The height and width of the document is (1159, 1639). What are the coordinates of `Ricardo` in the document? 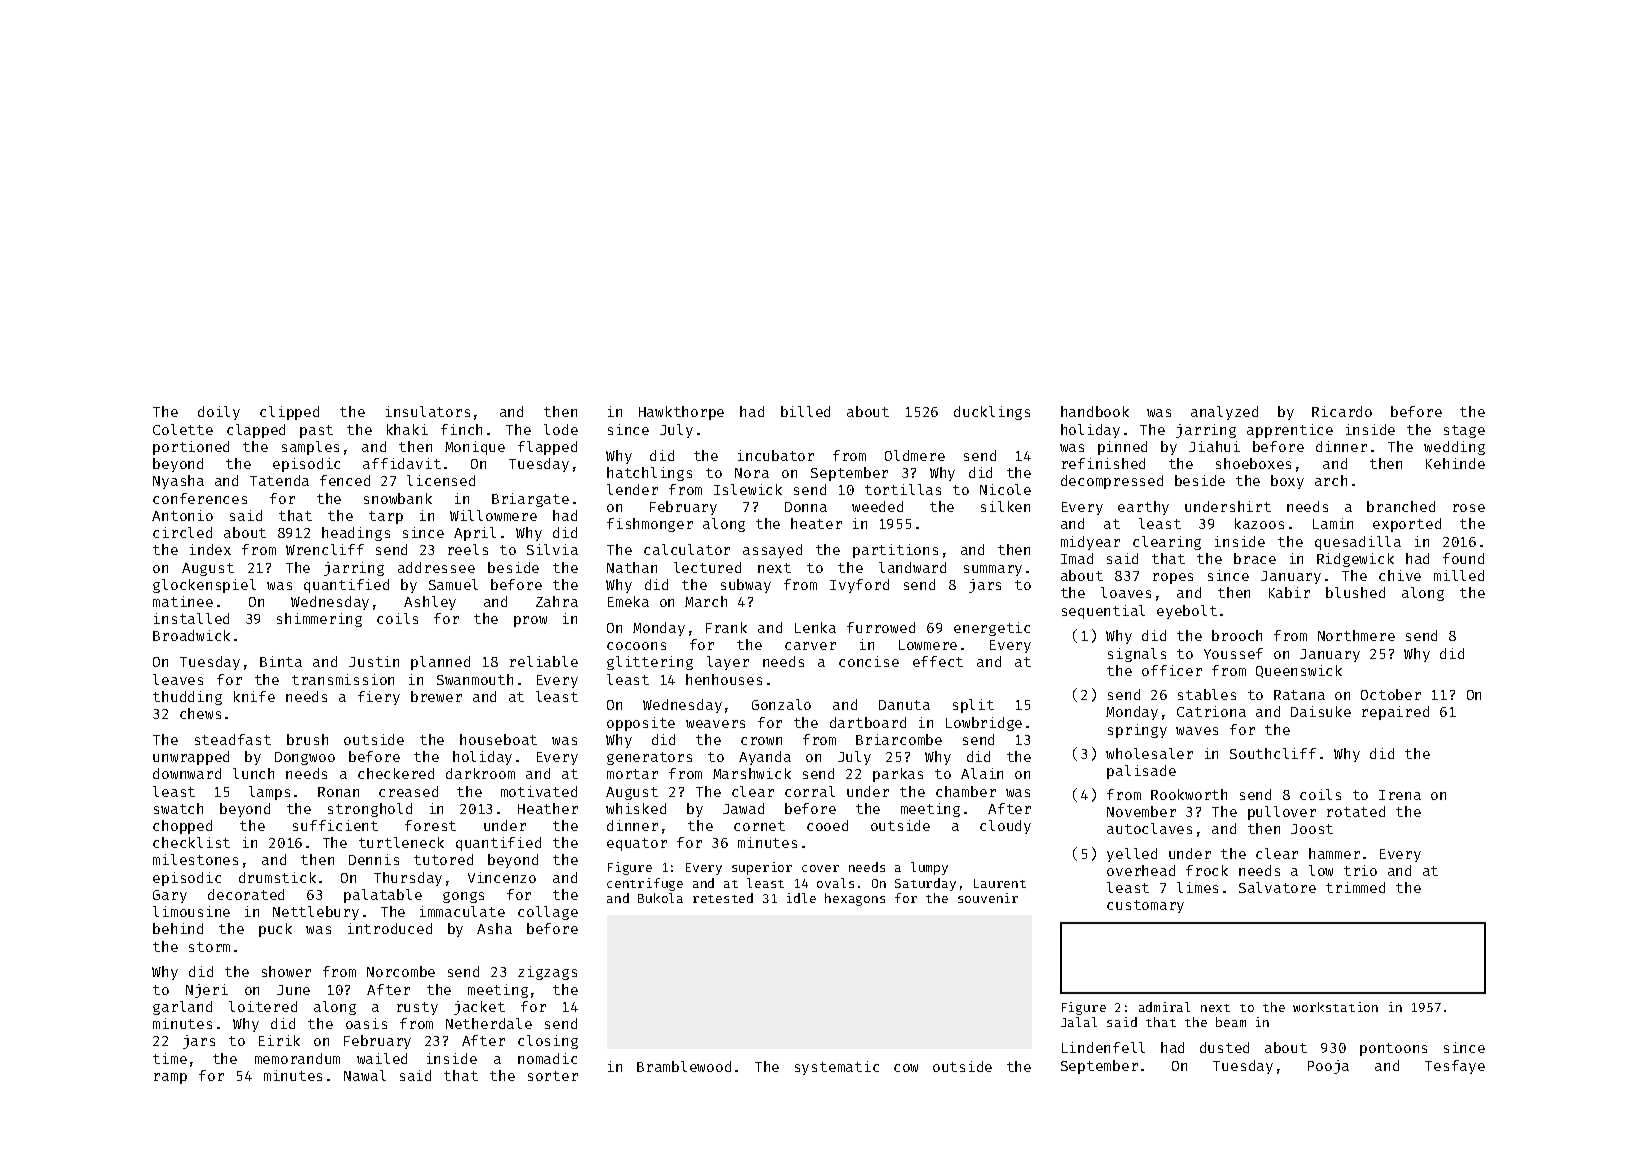 It's located at (1342, 411).
